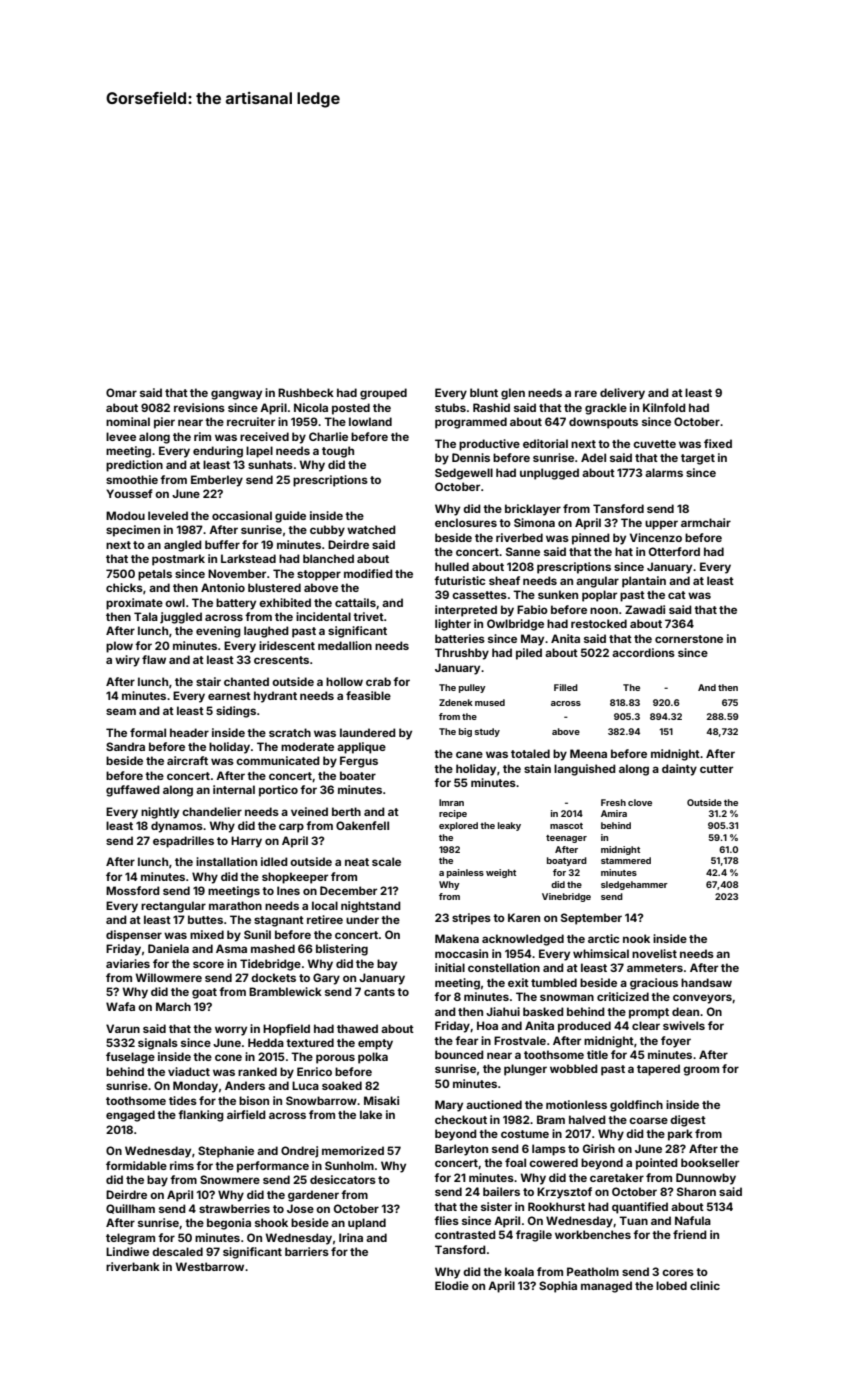  Describe the element at coordinates (649, 1013) in the screenshot. I see `prompt` at that location.
